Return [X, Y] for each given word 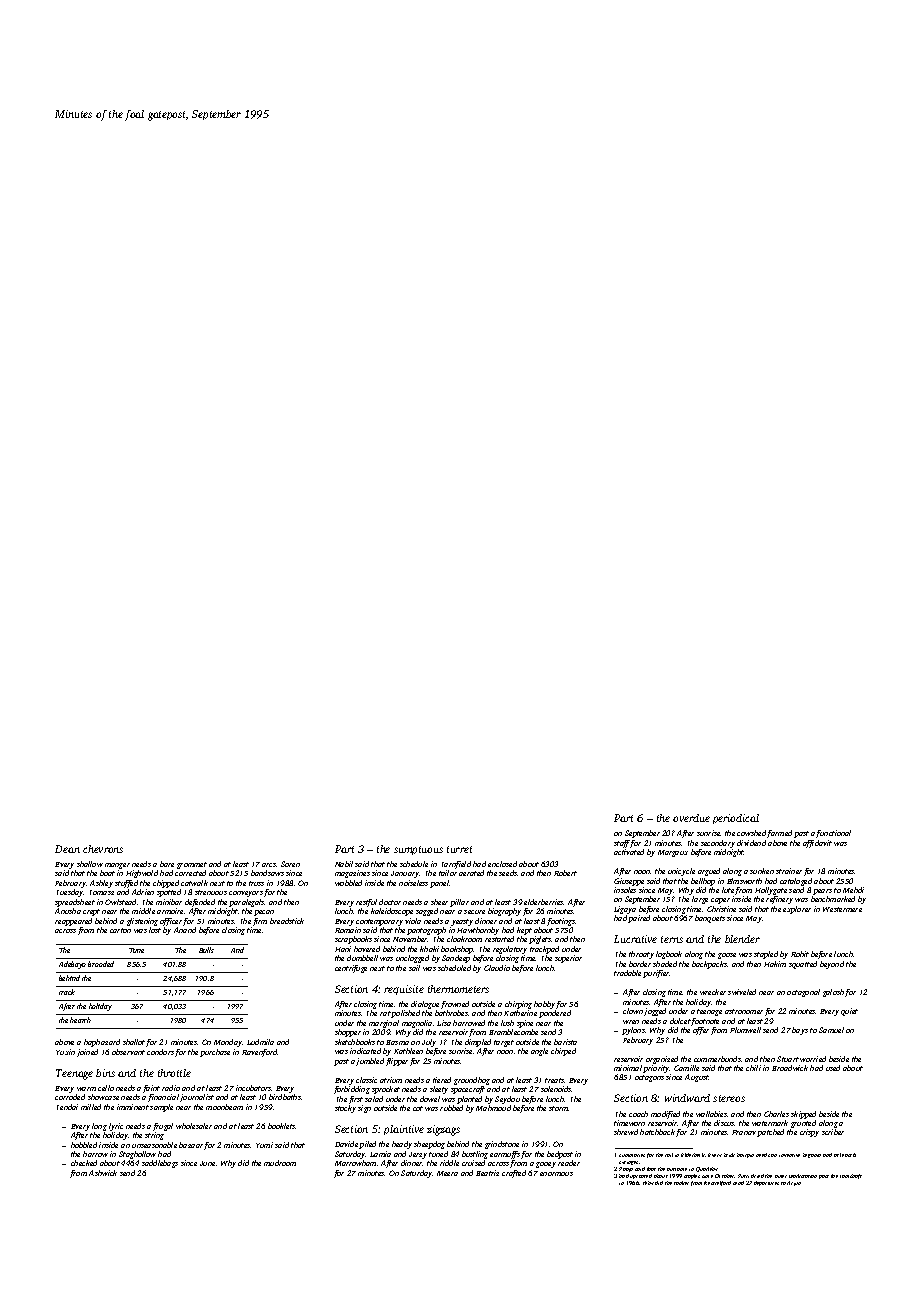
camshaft [851, 1176]
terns [672, 939]
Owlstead [120, 902]
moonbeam [224, 1107]
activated [629, 852]
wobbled [348, 883]
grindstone [502, 1145]
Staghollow [137, 1155]
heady [402, 1145]
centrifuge [351, 969]
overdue [691, 818]
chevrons [103, 849]
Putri [743, 1176]
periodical [736, 819]
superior [568, 959]
